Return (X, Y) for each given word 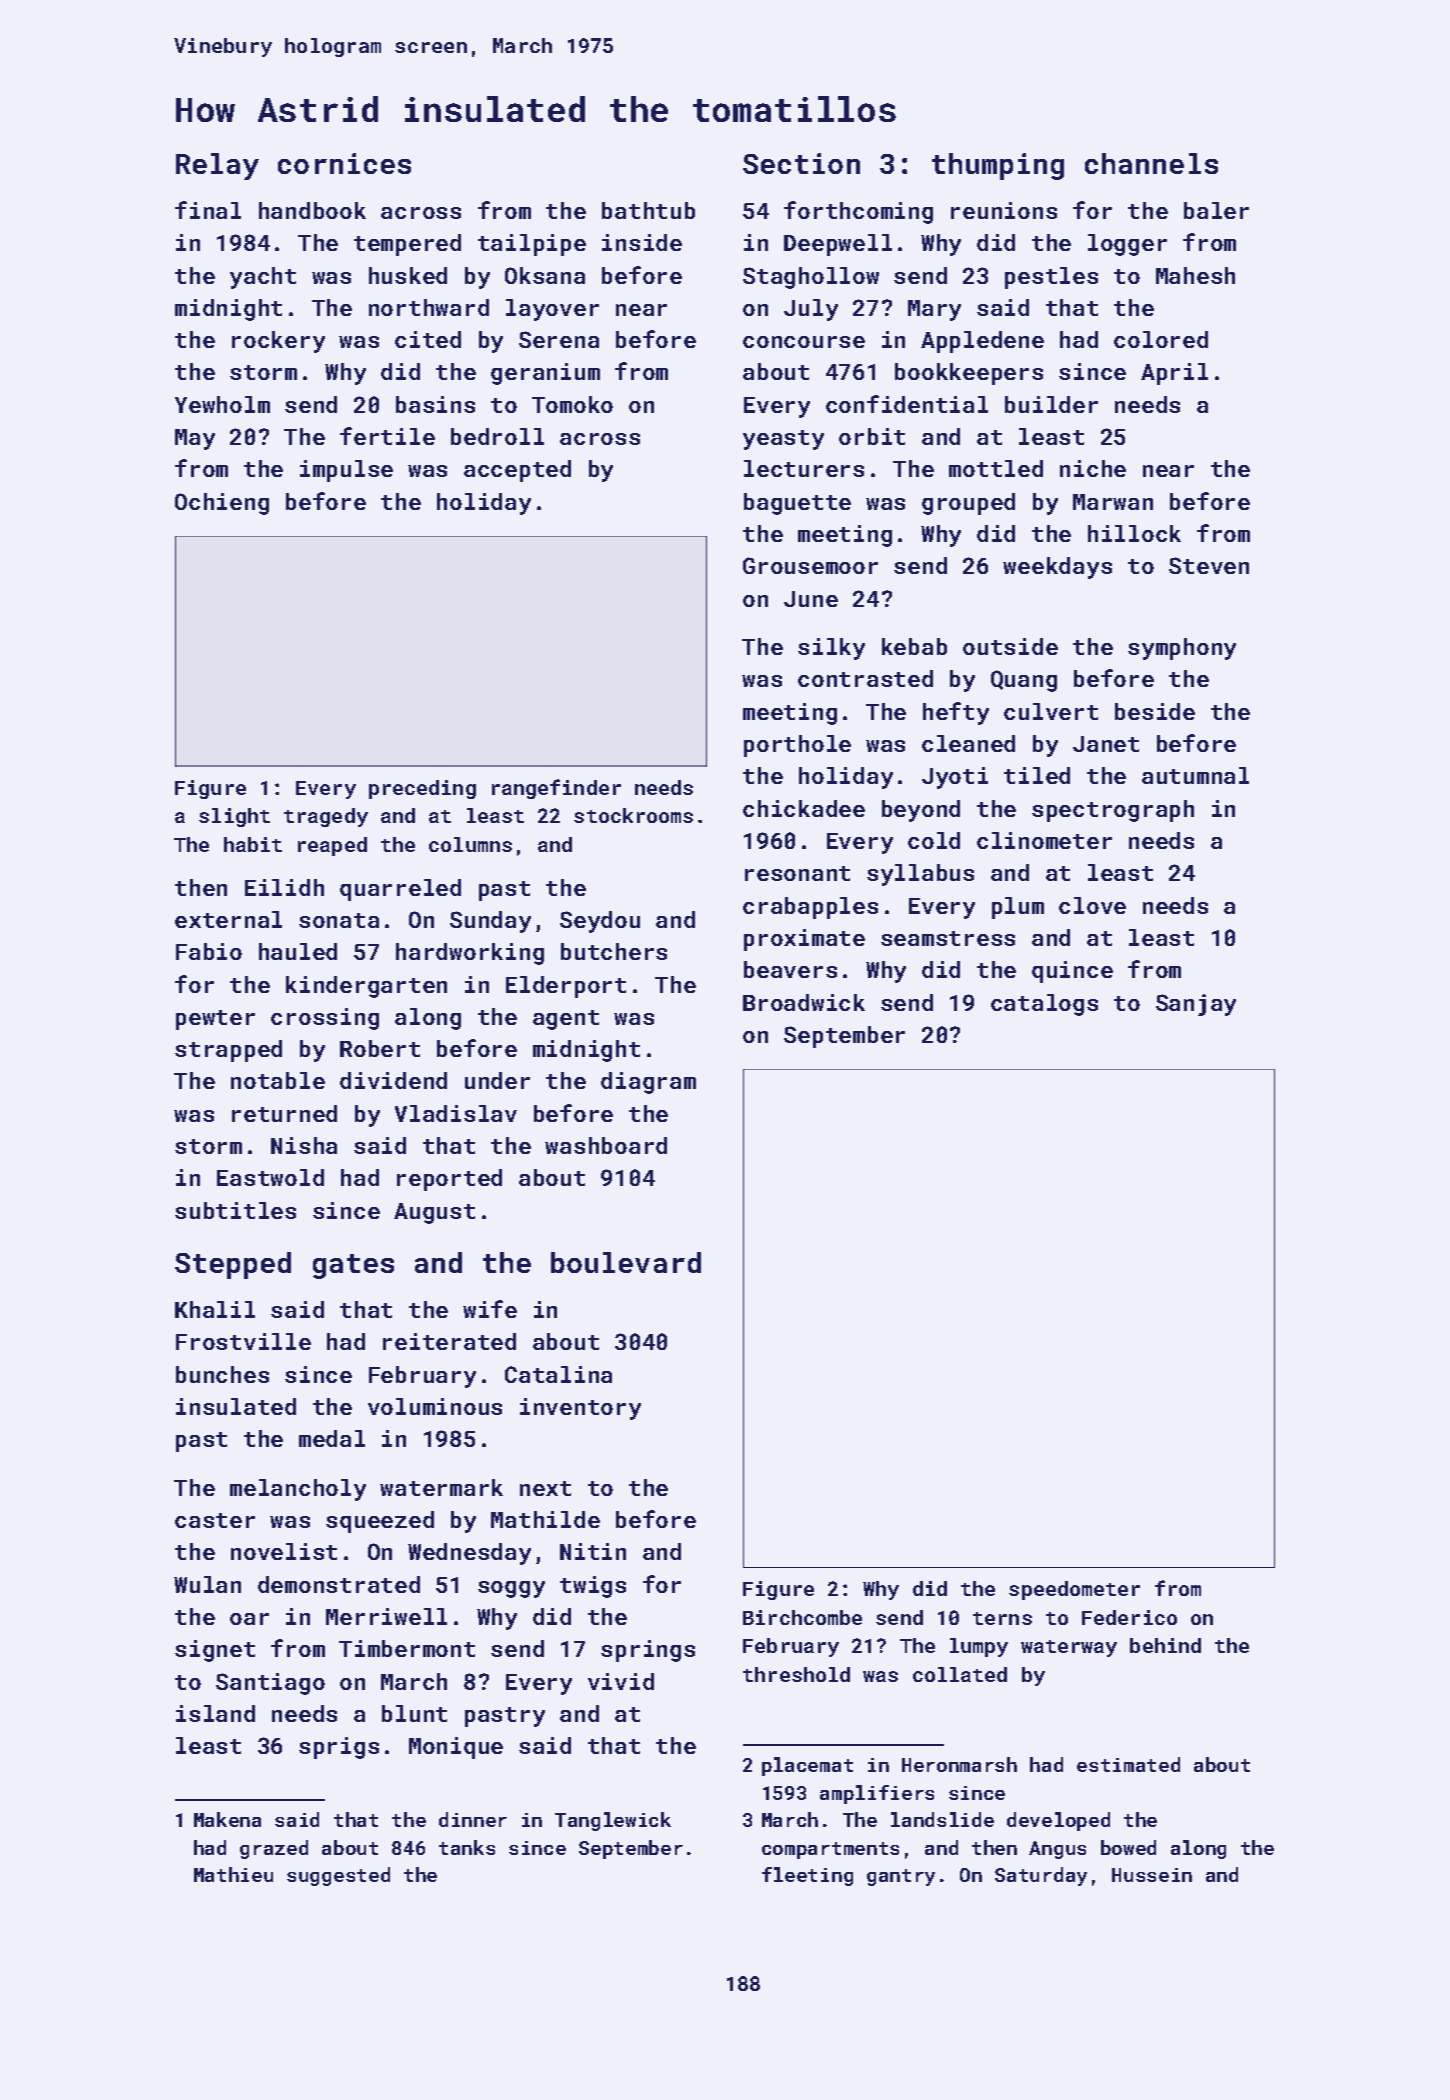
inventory (580, 1409)
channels (1151, 163)
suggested (338, 1876)
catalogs (1044, 1005)
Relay (217, 166)
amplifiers (877, 1794)
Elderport (566, 987)
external (228, 919)
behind (1165, 1645)
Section (801, 163)
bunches (222, 1374)
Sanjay (1196, 1005)
